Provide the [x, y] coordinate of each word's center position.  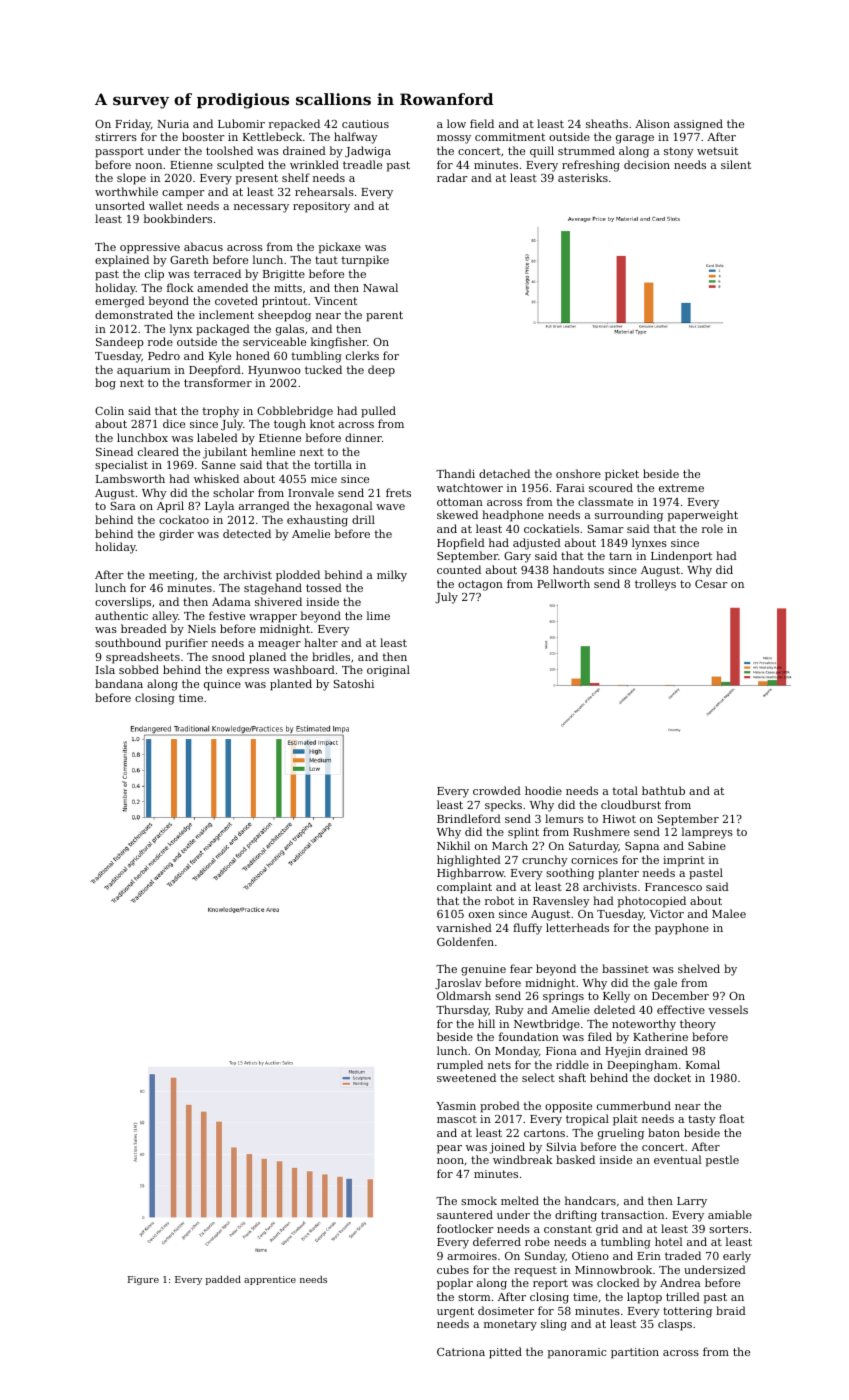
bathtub [663, 790]
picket [622, 475]
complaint [464, 888]
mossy [454, 139]
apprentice [270, 1280]
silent [736, 164]
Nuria [173, 124]
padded [223, 1280]
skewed [457, 514]
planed [267, 658]
